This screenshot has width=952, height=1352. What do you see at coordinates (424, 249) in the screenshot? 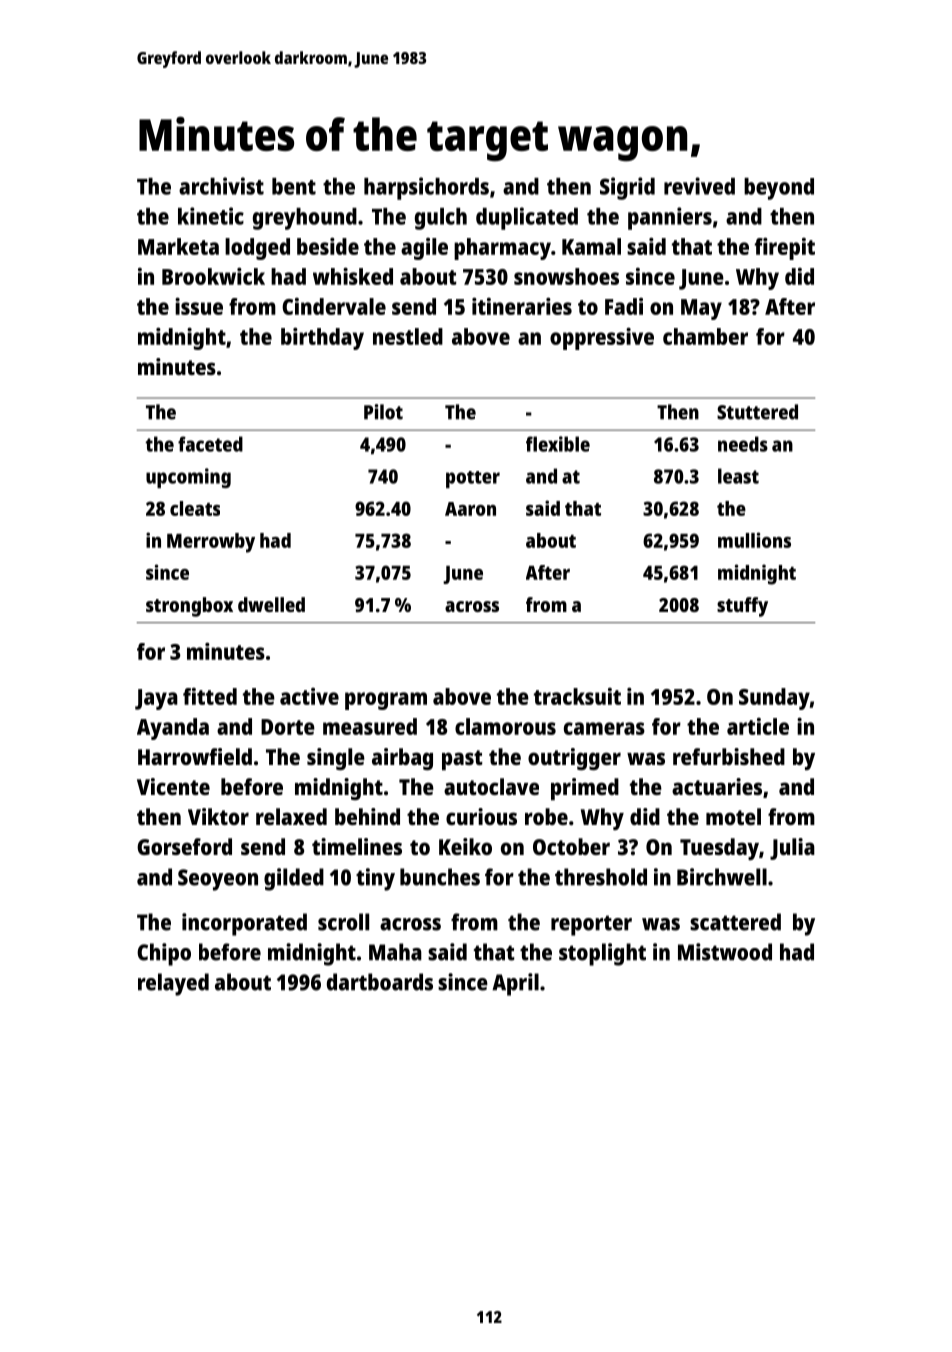
I see `agile` at bounding box center [424, 249].
